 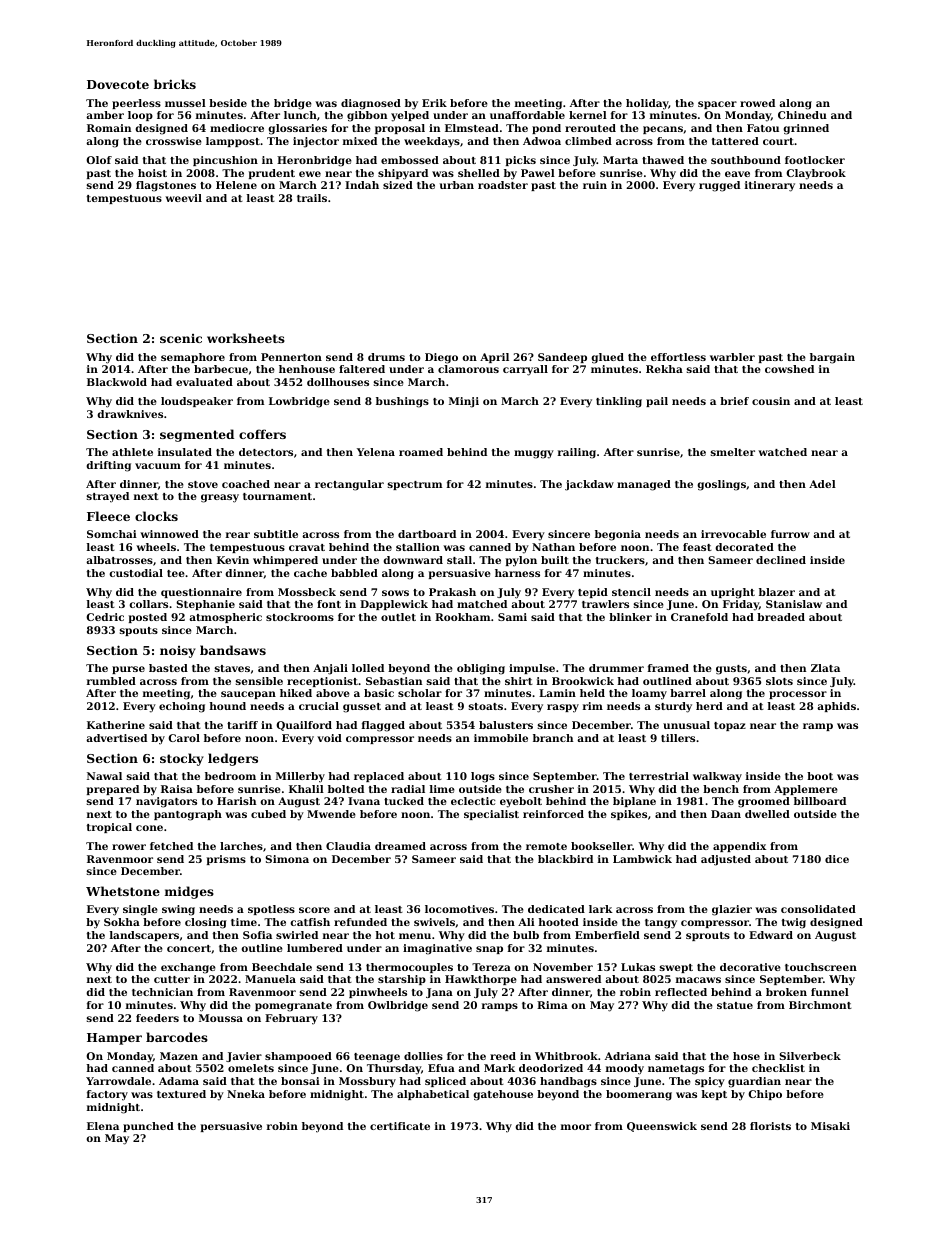 I want to click on shelled, so click(x=479, y=173).
